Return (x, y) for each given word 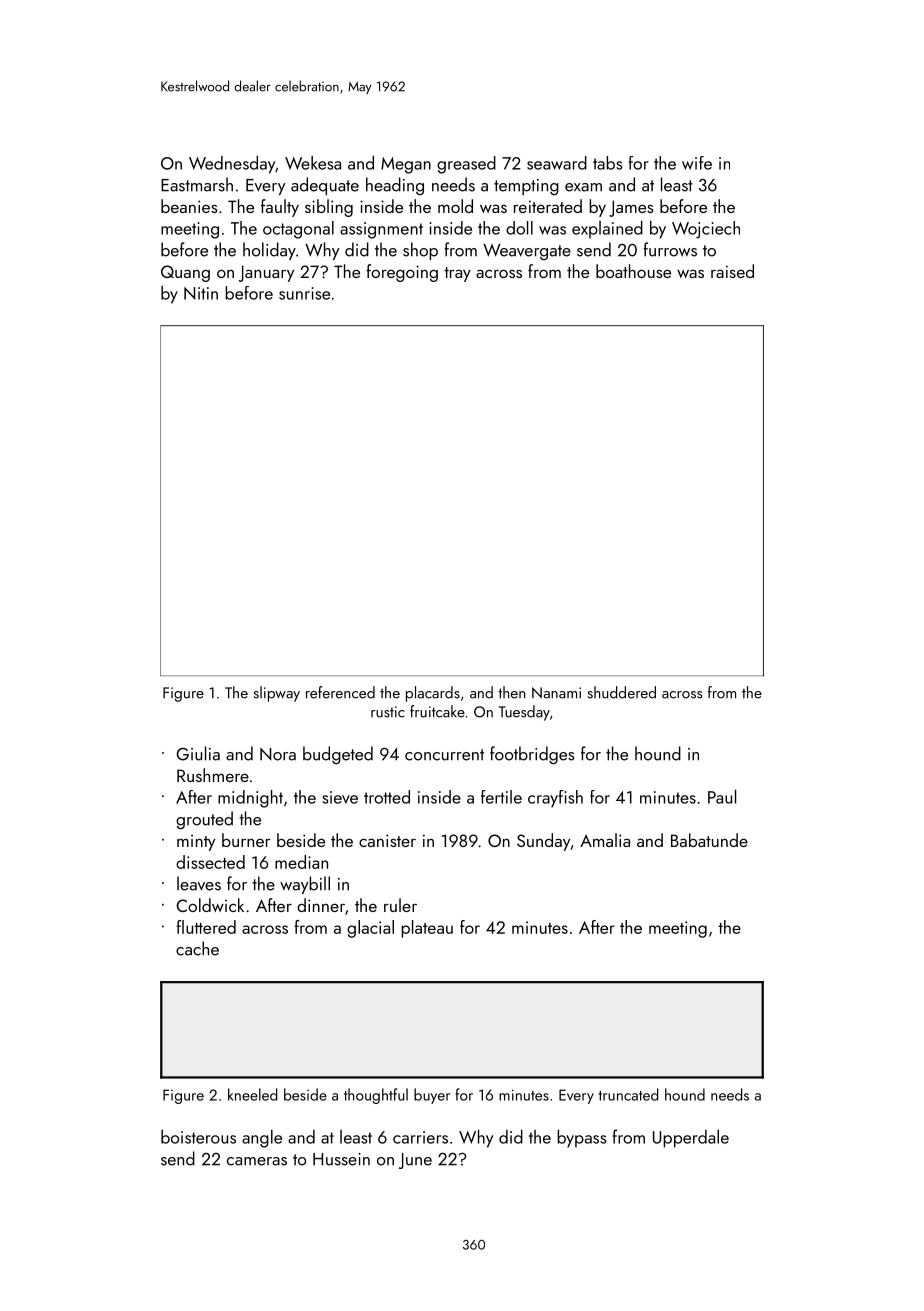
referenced (340, 692)
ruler (400, 905)
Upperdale (691, 1139)
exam (583, 187)
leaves (199, 883)
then (511, 692)
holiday (269, 251)
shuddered (622, 692)
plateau (427, 929)
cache (197, 948)
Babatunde (709, 840)
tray (457, 274)
